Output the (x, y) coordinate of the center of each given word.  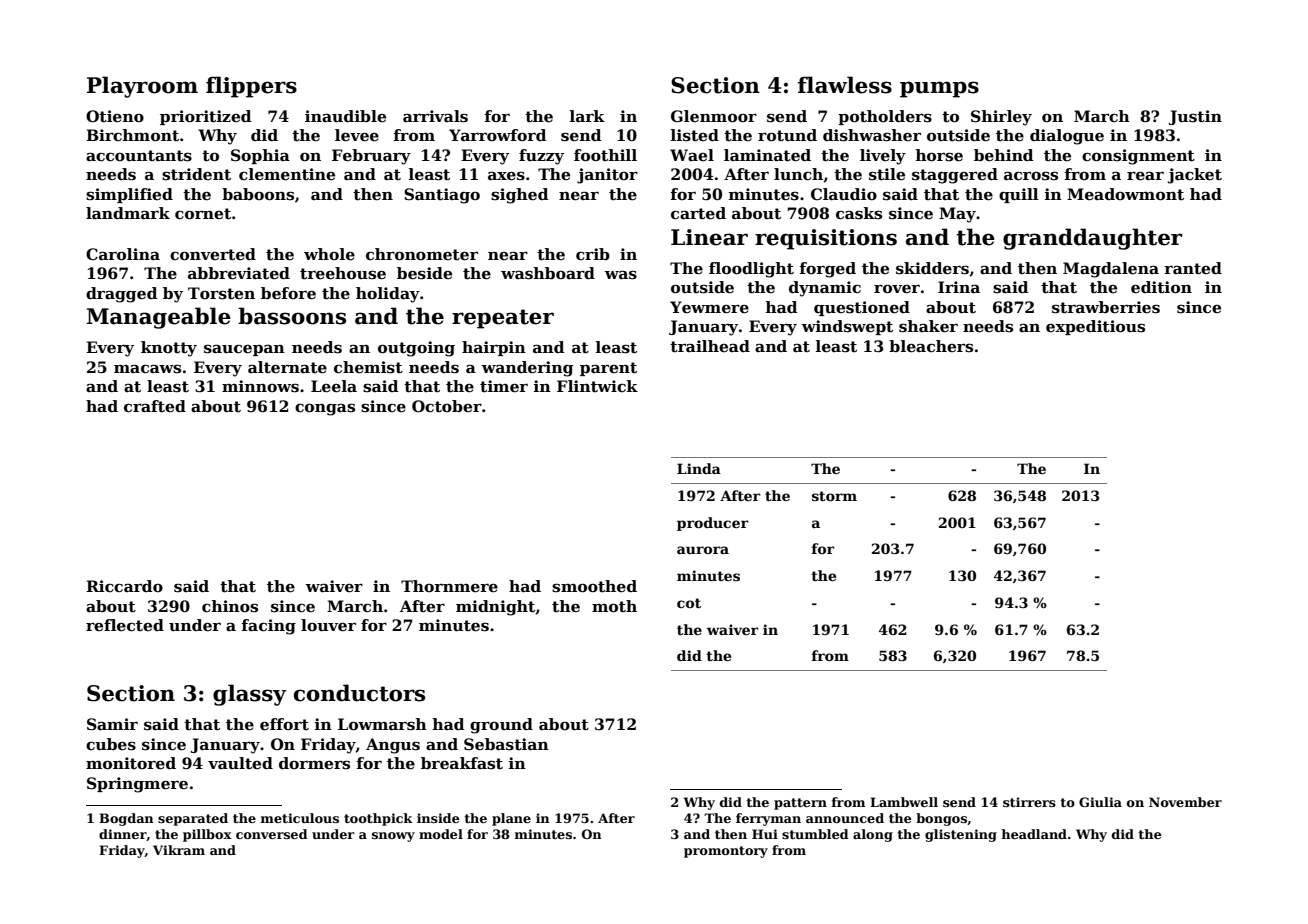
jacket (1194, 176)
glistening (961, 835)
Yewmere (709, 307)
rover (897, 289)
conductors (359, 693)
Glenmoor (714, 116)
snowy (393, 837)
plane (511, 819)
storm (834, 496)
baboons (258, 194)
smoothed (594, 586)
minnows (260, 386)
